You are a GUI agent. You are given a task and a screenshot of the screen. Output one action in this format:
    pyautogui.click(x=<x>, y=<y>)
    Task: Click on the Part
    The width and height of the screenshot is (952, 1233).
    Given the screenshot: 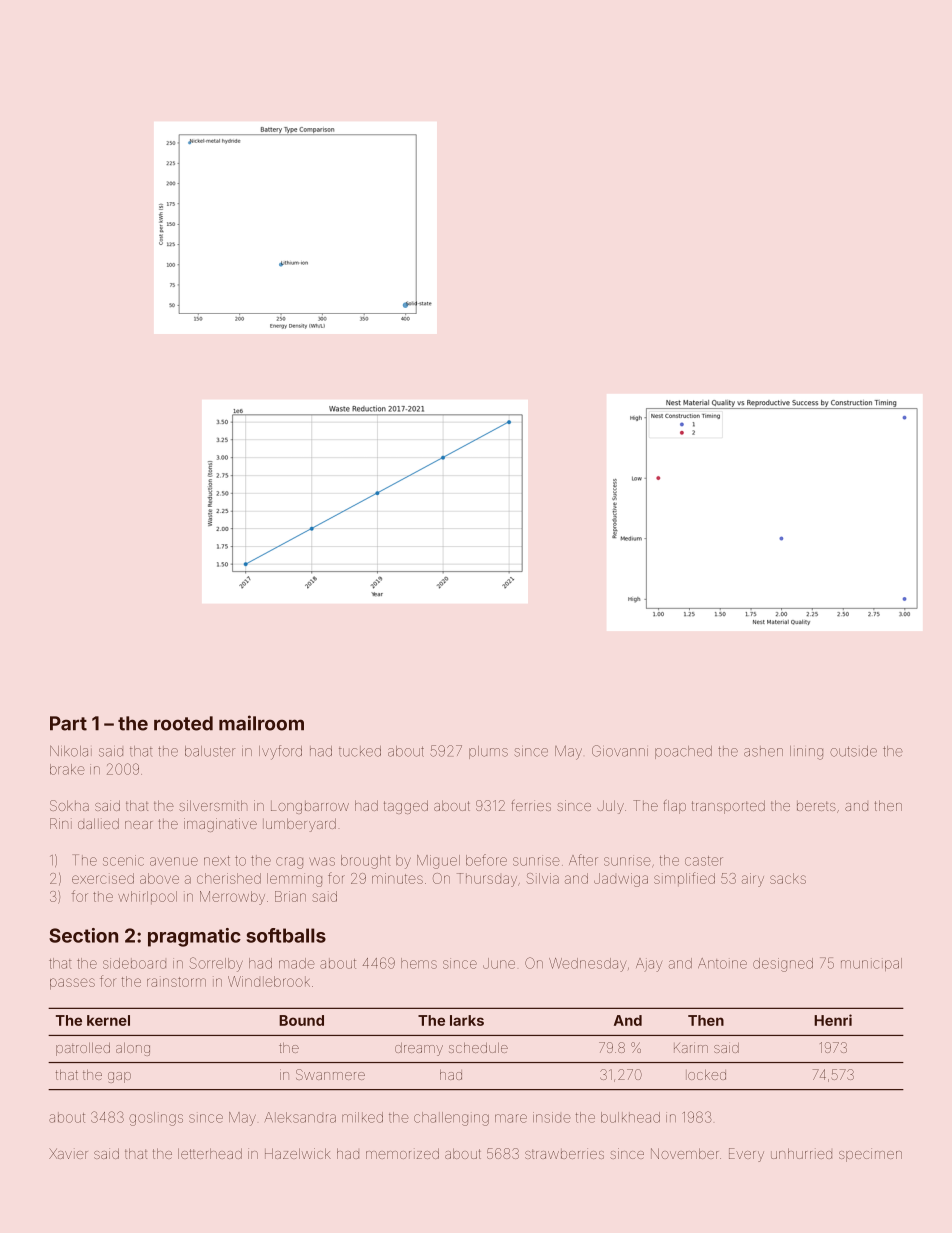 What is the action you would take?
    pyautogui.click(x=68, y=723)
